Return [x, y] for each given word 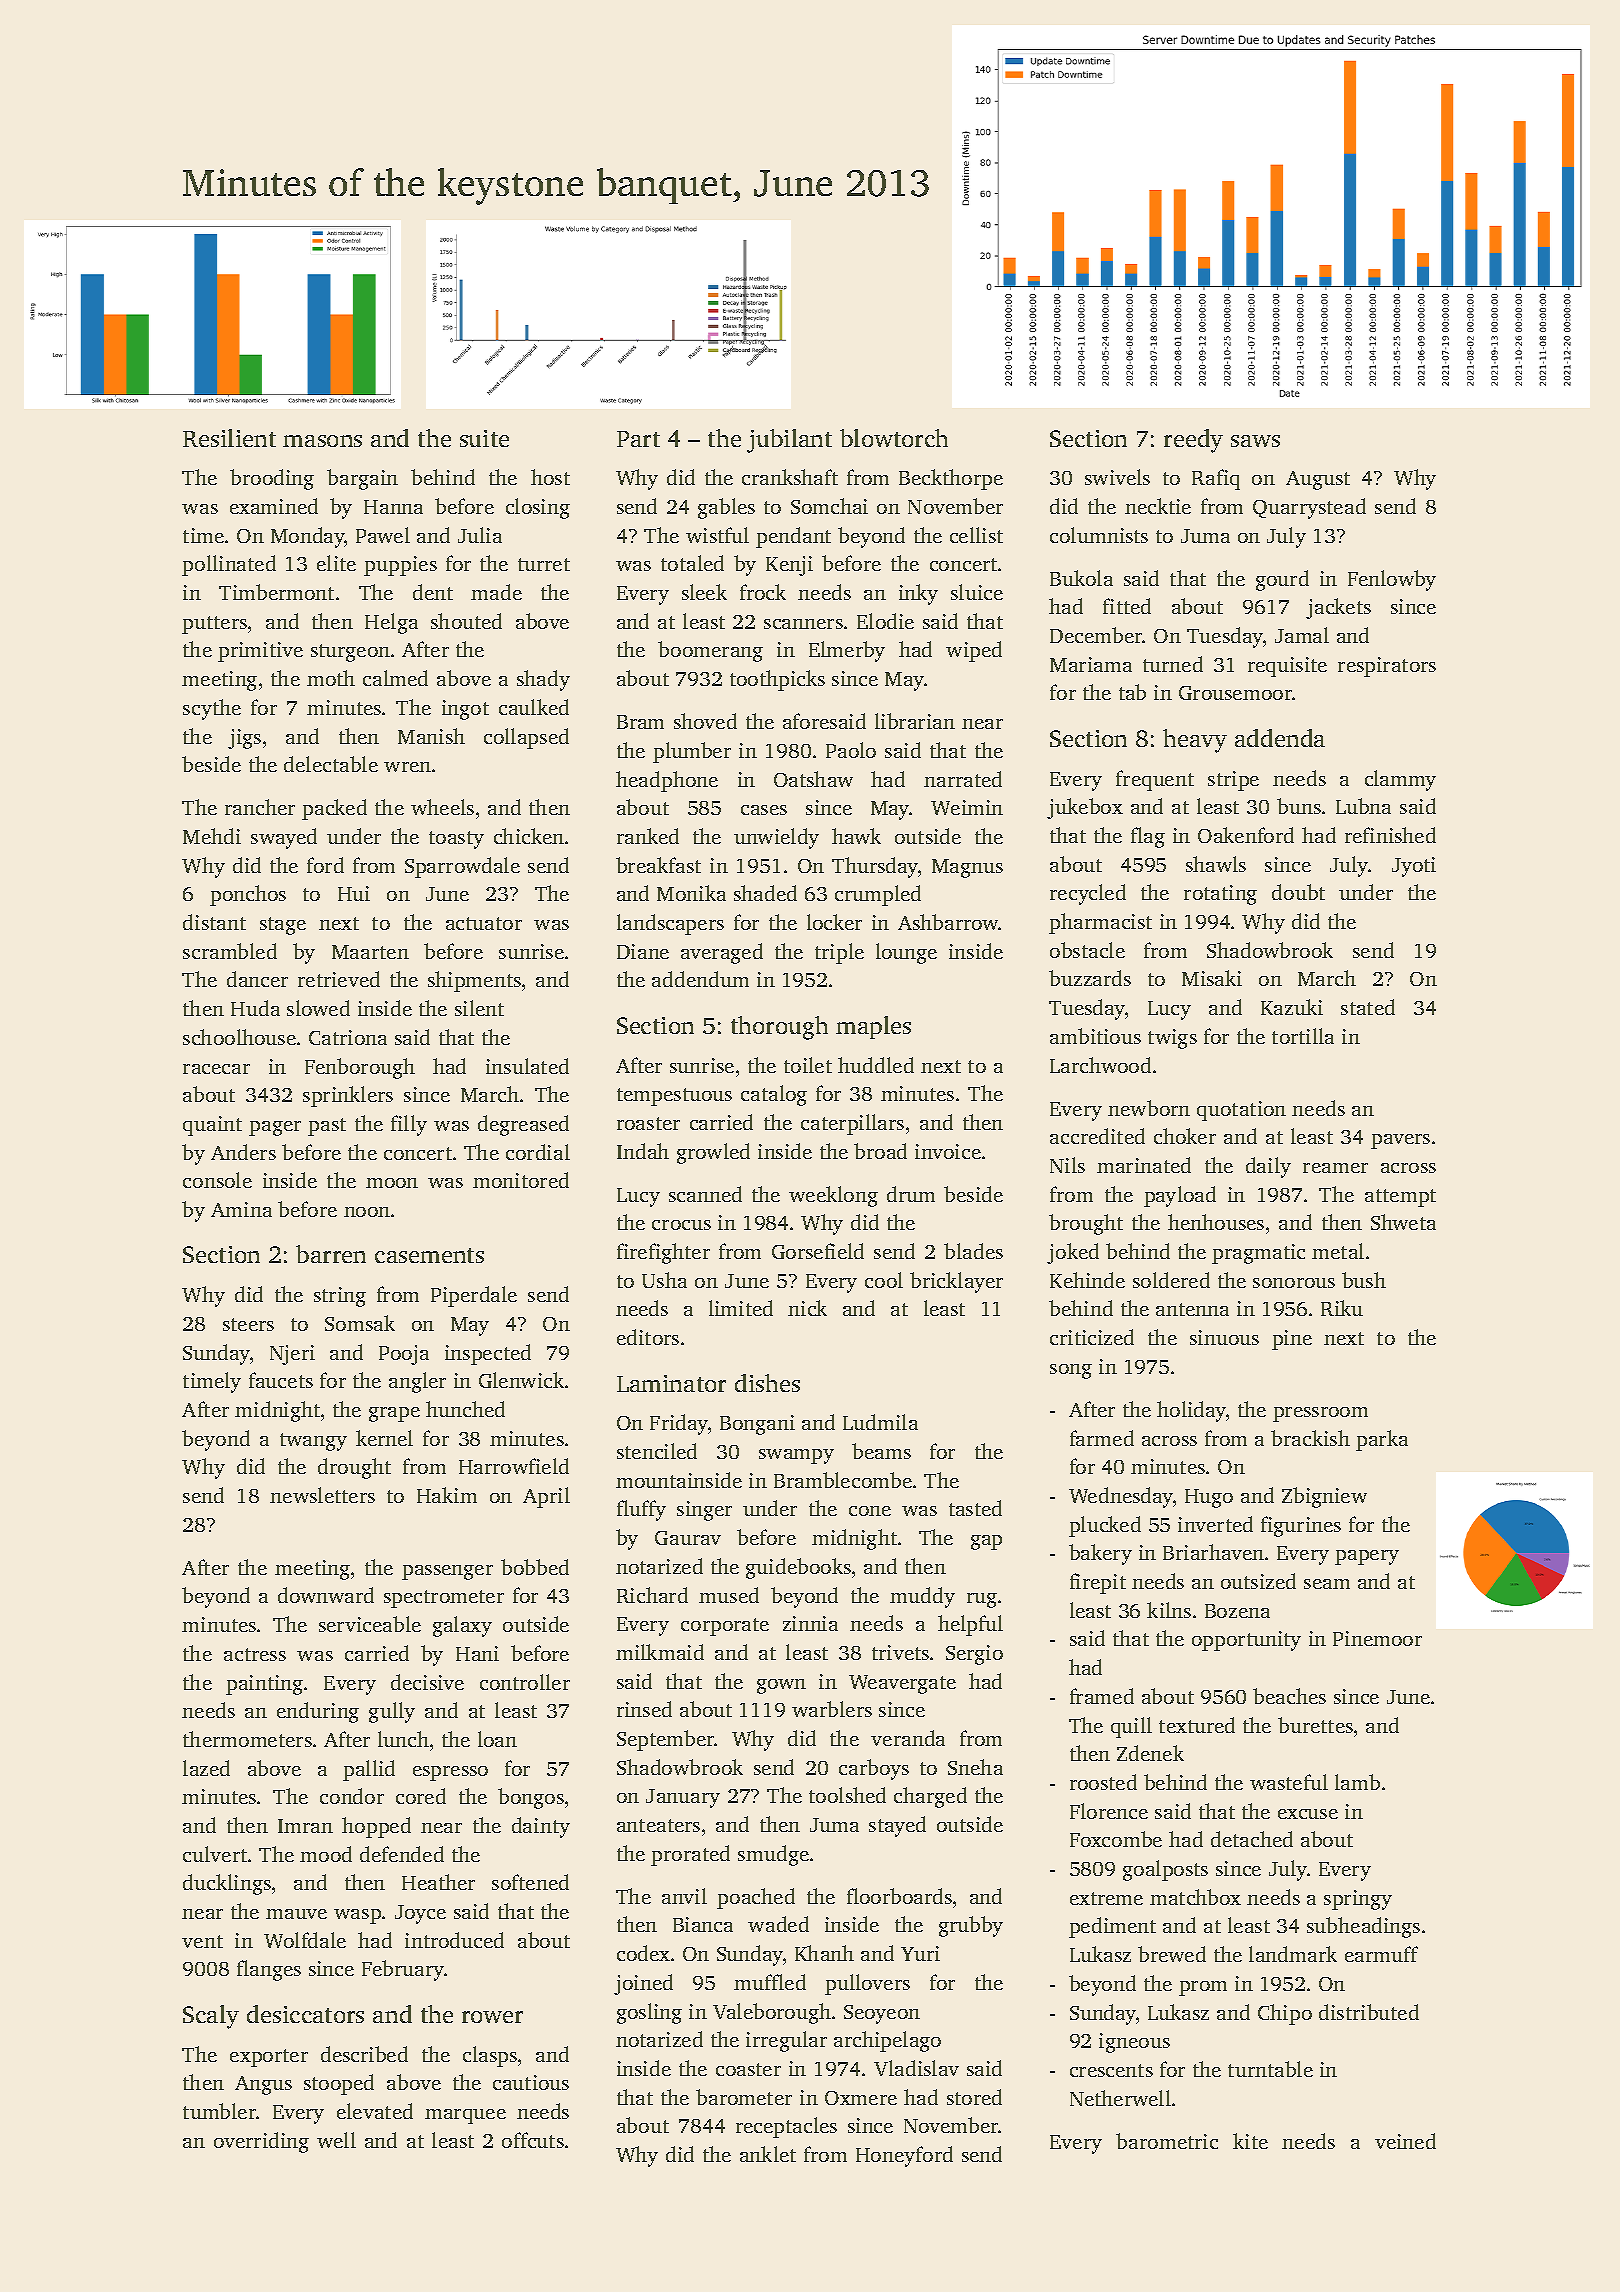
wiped [974, 651]
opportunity [1246, 1641]
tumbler [219, 2111]
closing [538, 508]
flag [1148, 837]
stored [974, 2097]
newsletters [322, 1495]
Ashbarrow [948, 922]
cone [870, 1511]
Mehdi [212, 836]
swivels [1117, 477]
